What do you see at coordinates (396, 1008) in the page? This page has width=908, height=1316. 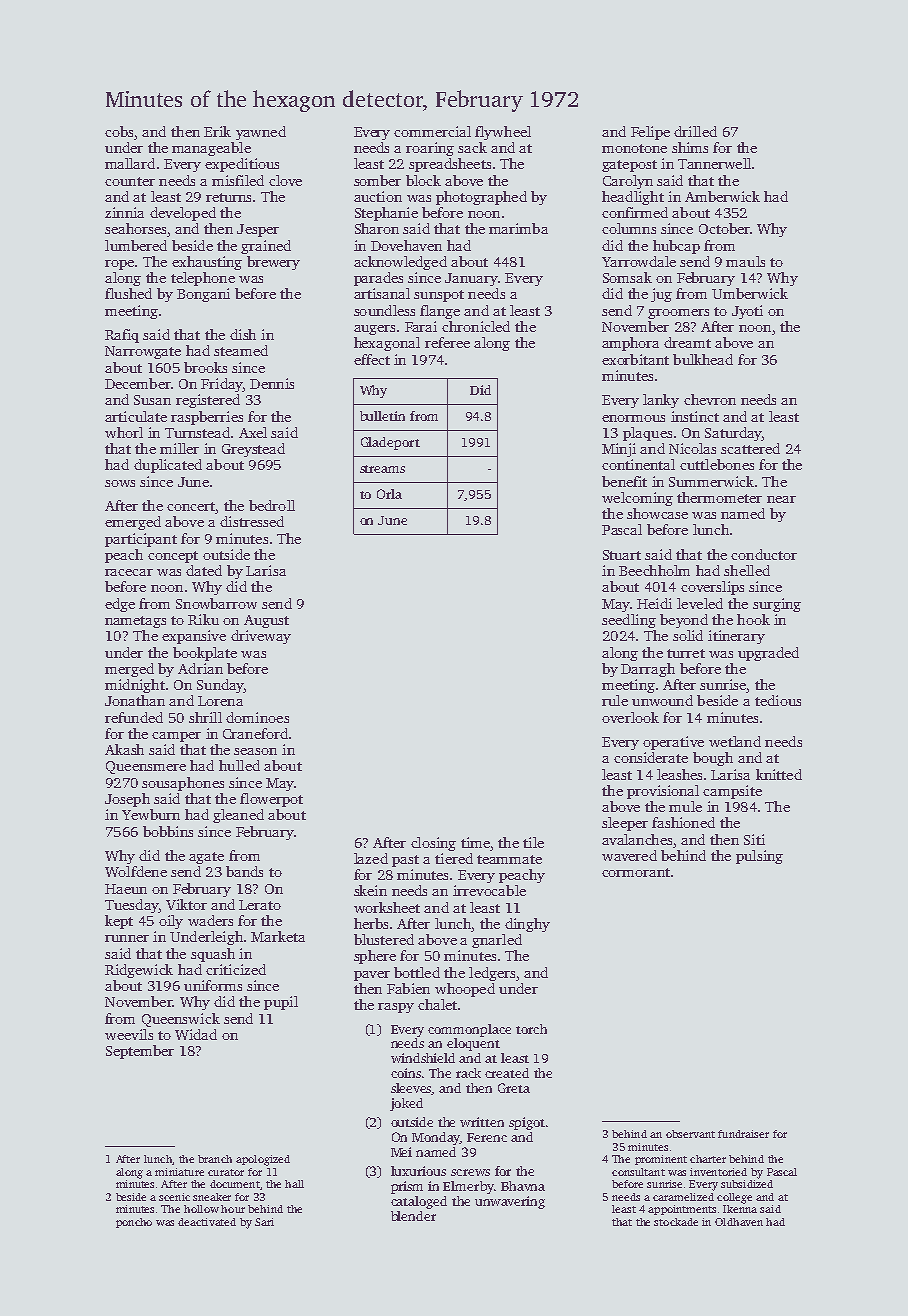 I see `raspy` at bounding box center [396, 1008].
